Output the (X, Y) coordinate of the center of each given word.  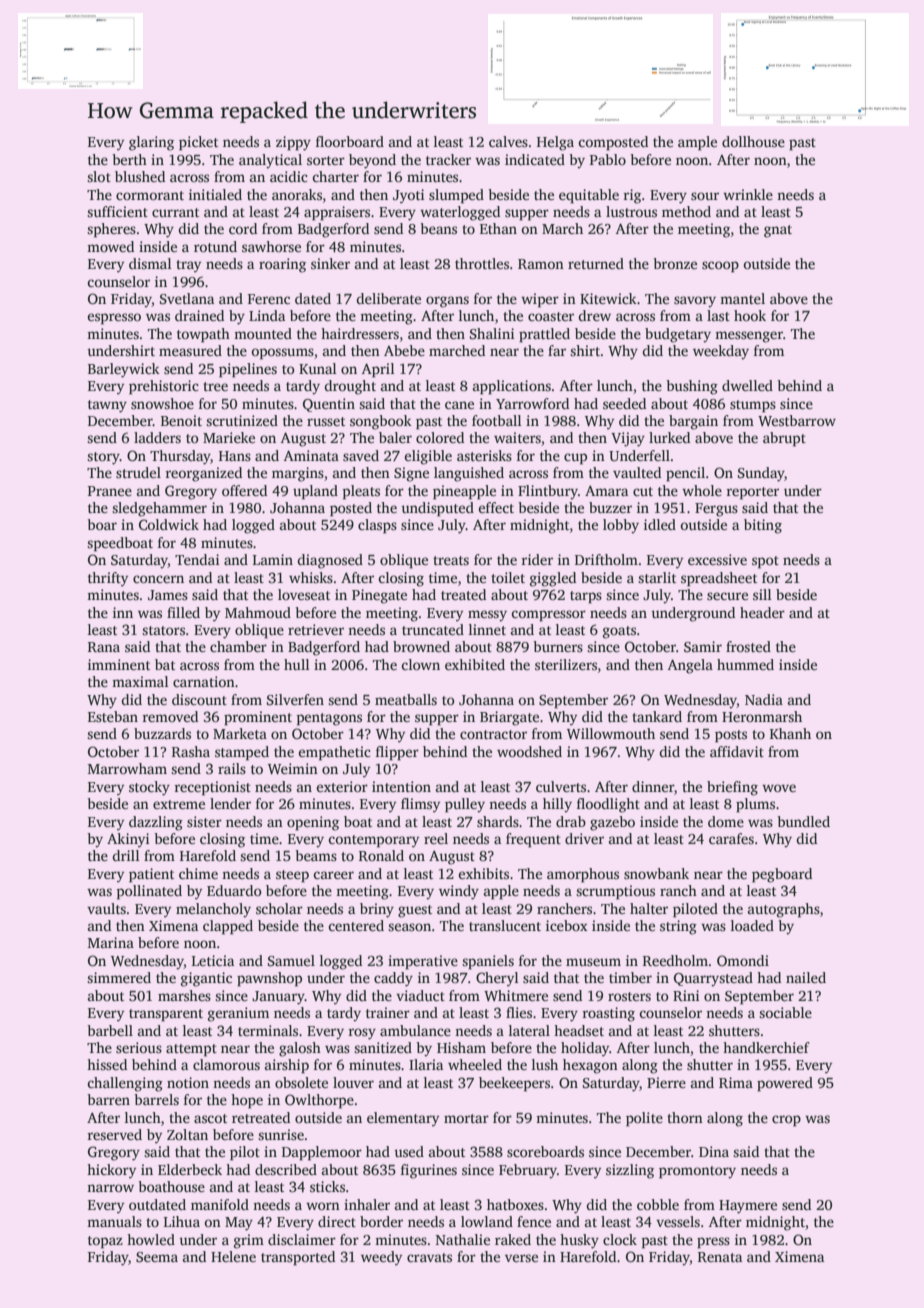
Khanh (790, 733)
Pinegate (379, 596)
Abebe (404, 350)
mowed (110, 246)
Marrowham (127, 768)
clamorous (226, 1064)
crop (786, 1121)
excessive (717, 559)
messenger (749, 337)
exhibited (475, 664)
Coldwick (169, 524)
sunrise (281, 1134)
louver (353, 1082)
